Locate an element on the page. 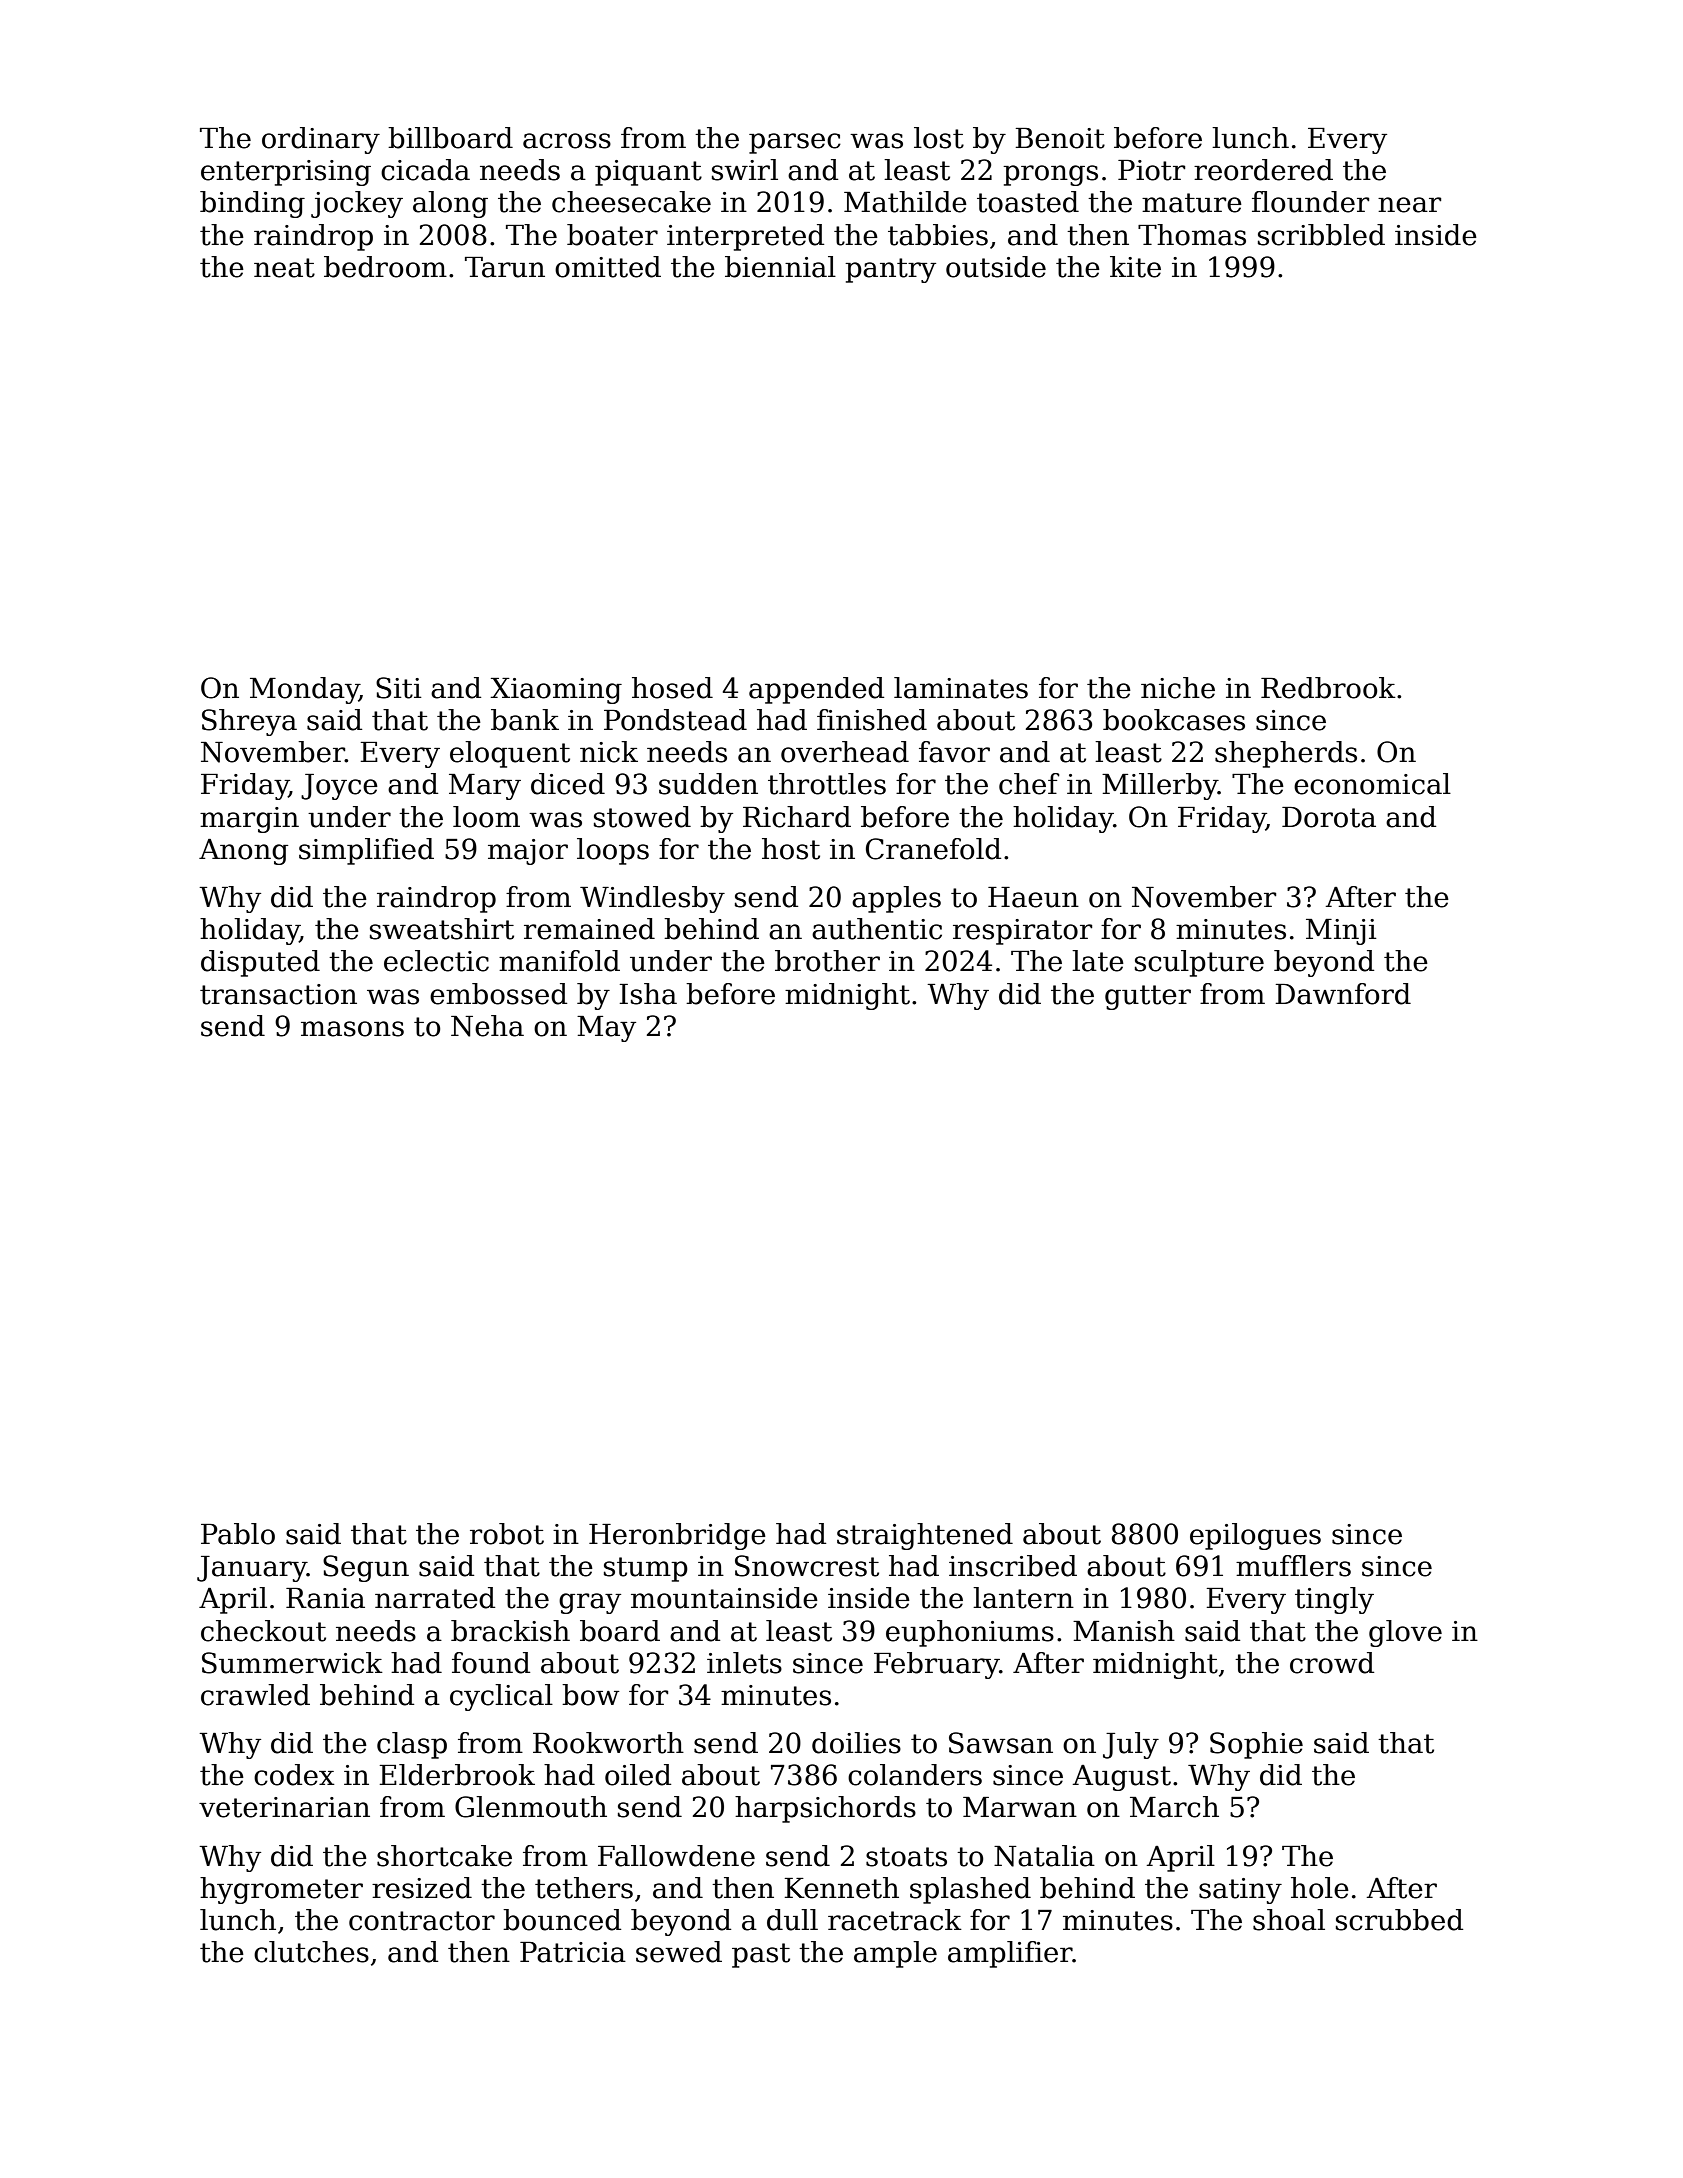 The height and width of the document is (2178, 1683). economical is located at coordinates (1372, 784).
